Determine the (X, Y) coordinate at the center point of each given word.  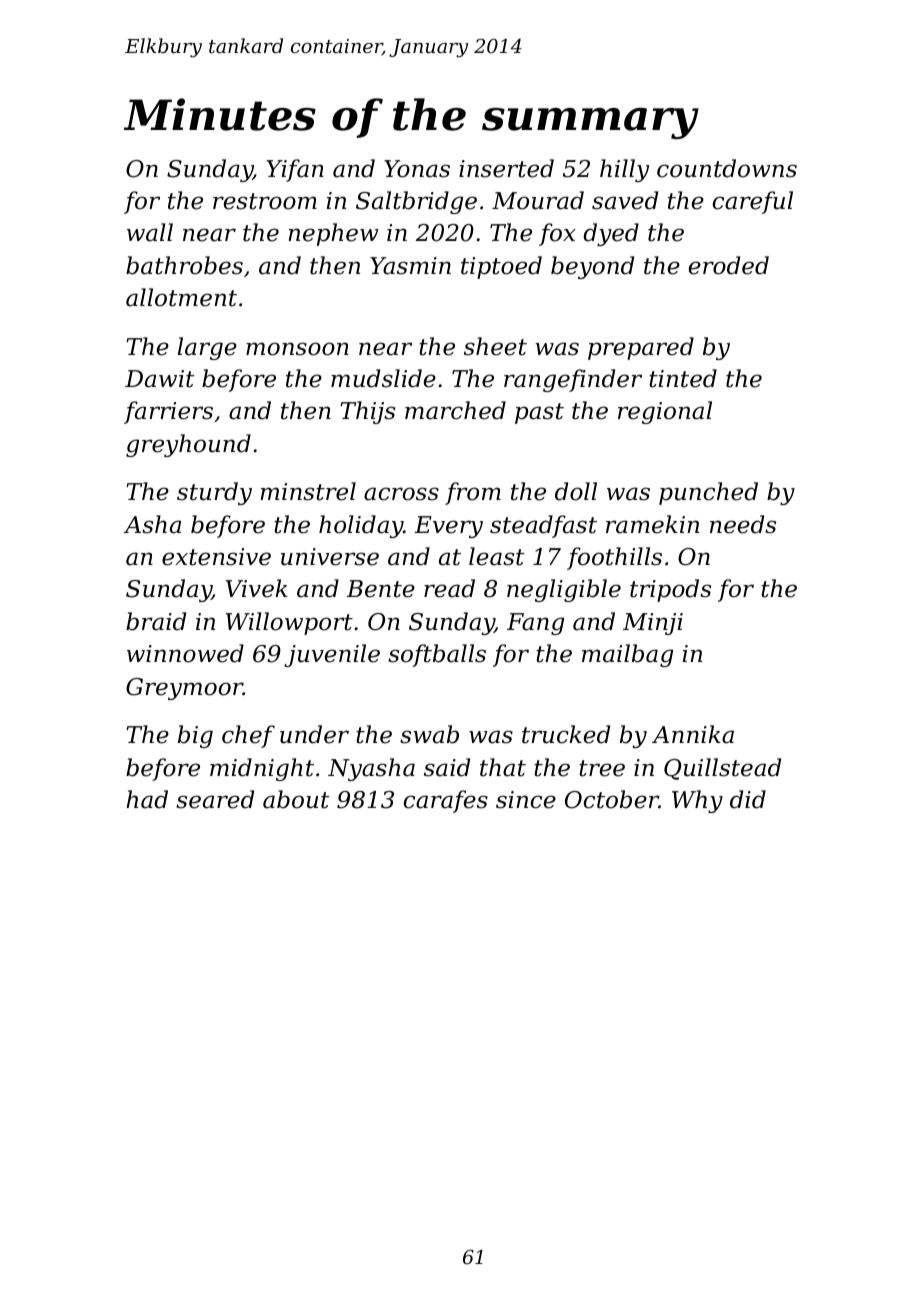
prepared (641, 348)
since (526, 800)
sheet (495, 346)
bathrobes (184, 265)
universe (330, 557)
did (748, 799)
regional (665, 412)
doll (576, 491)
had (147, 799)
